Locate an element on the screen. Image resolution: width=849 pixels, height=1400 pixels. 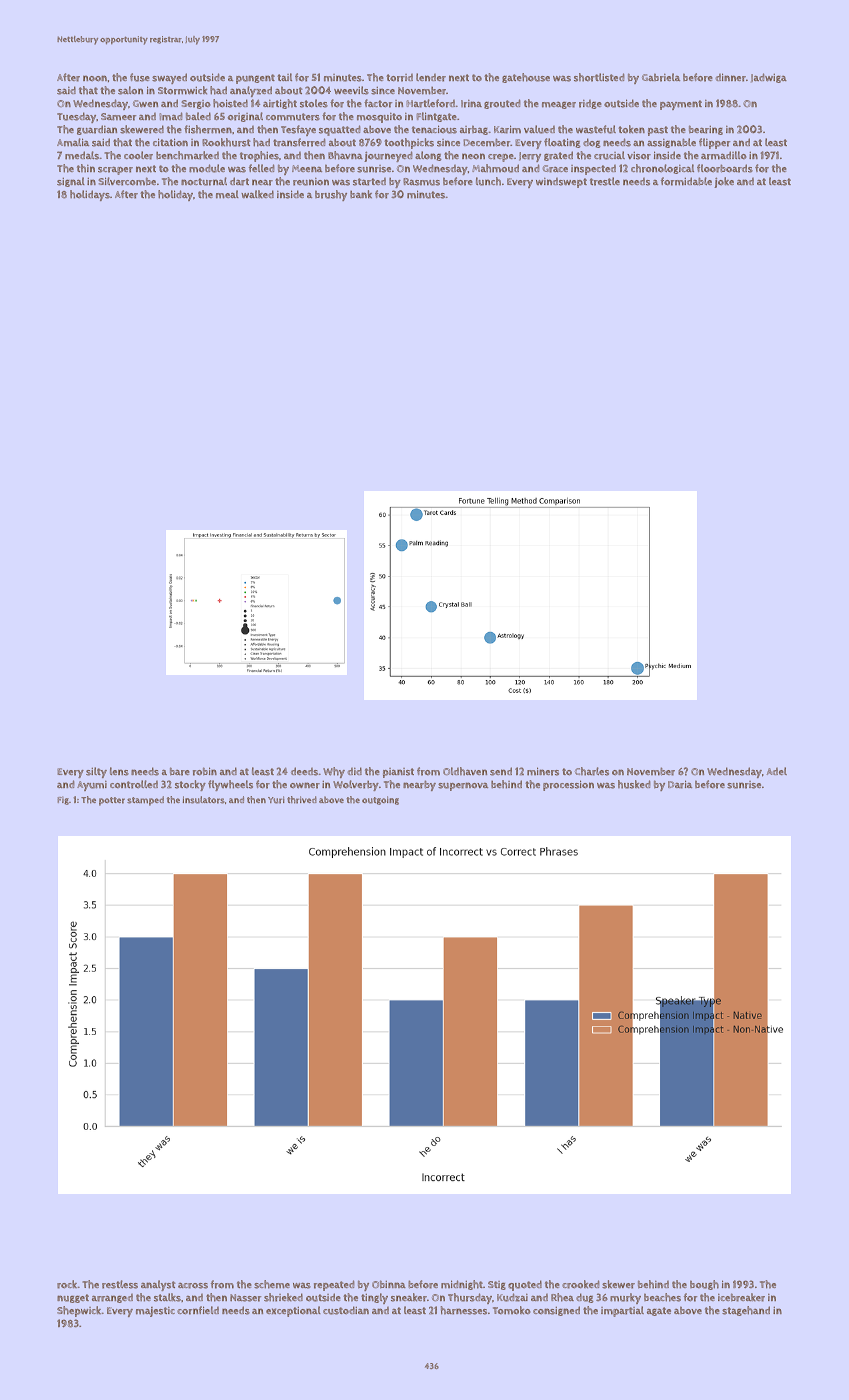
pianist is located at coordinates (398, 773).
